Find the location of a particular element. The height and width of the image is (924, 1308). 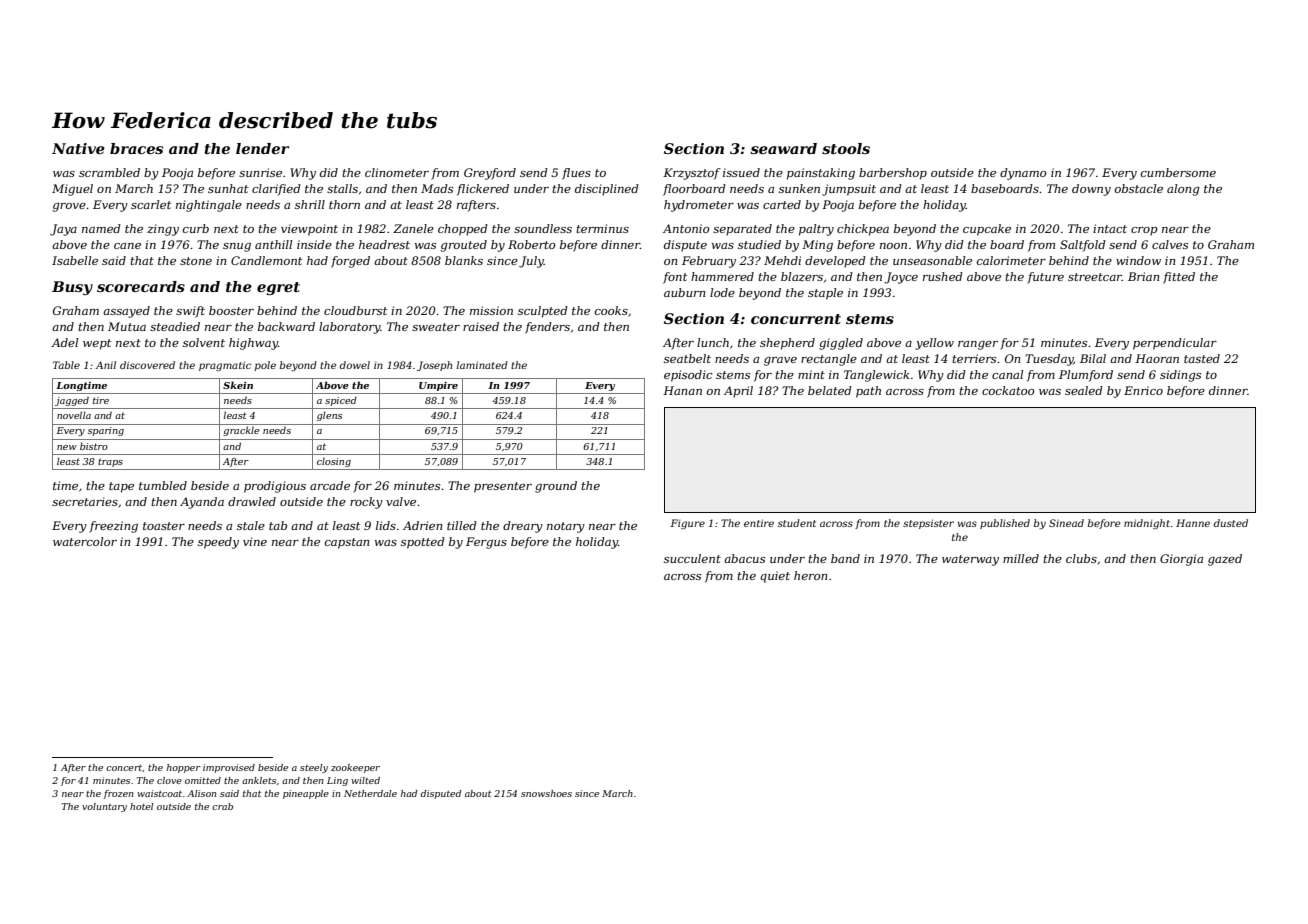

font is located at coordinates (675, 278).
